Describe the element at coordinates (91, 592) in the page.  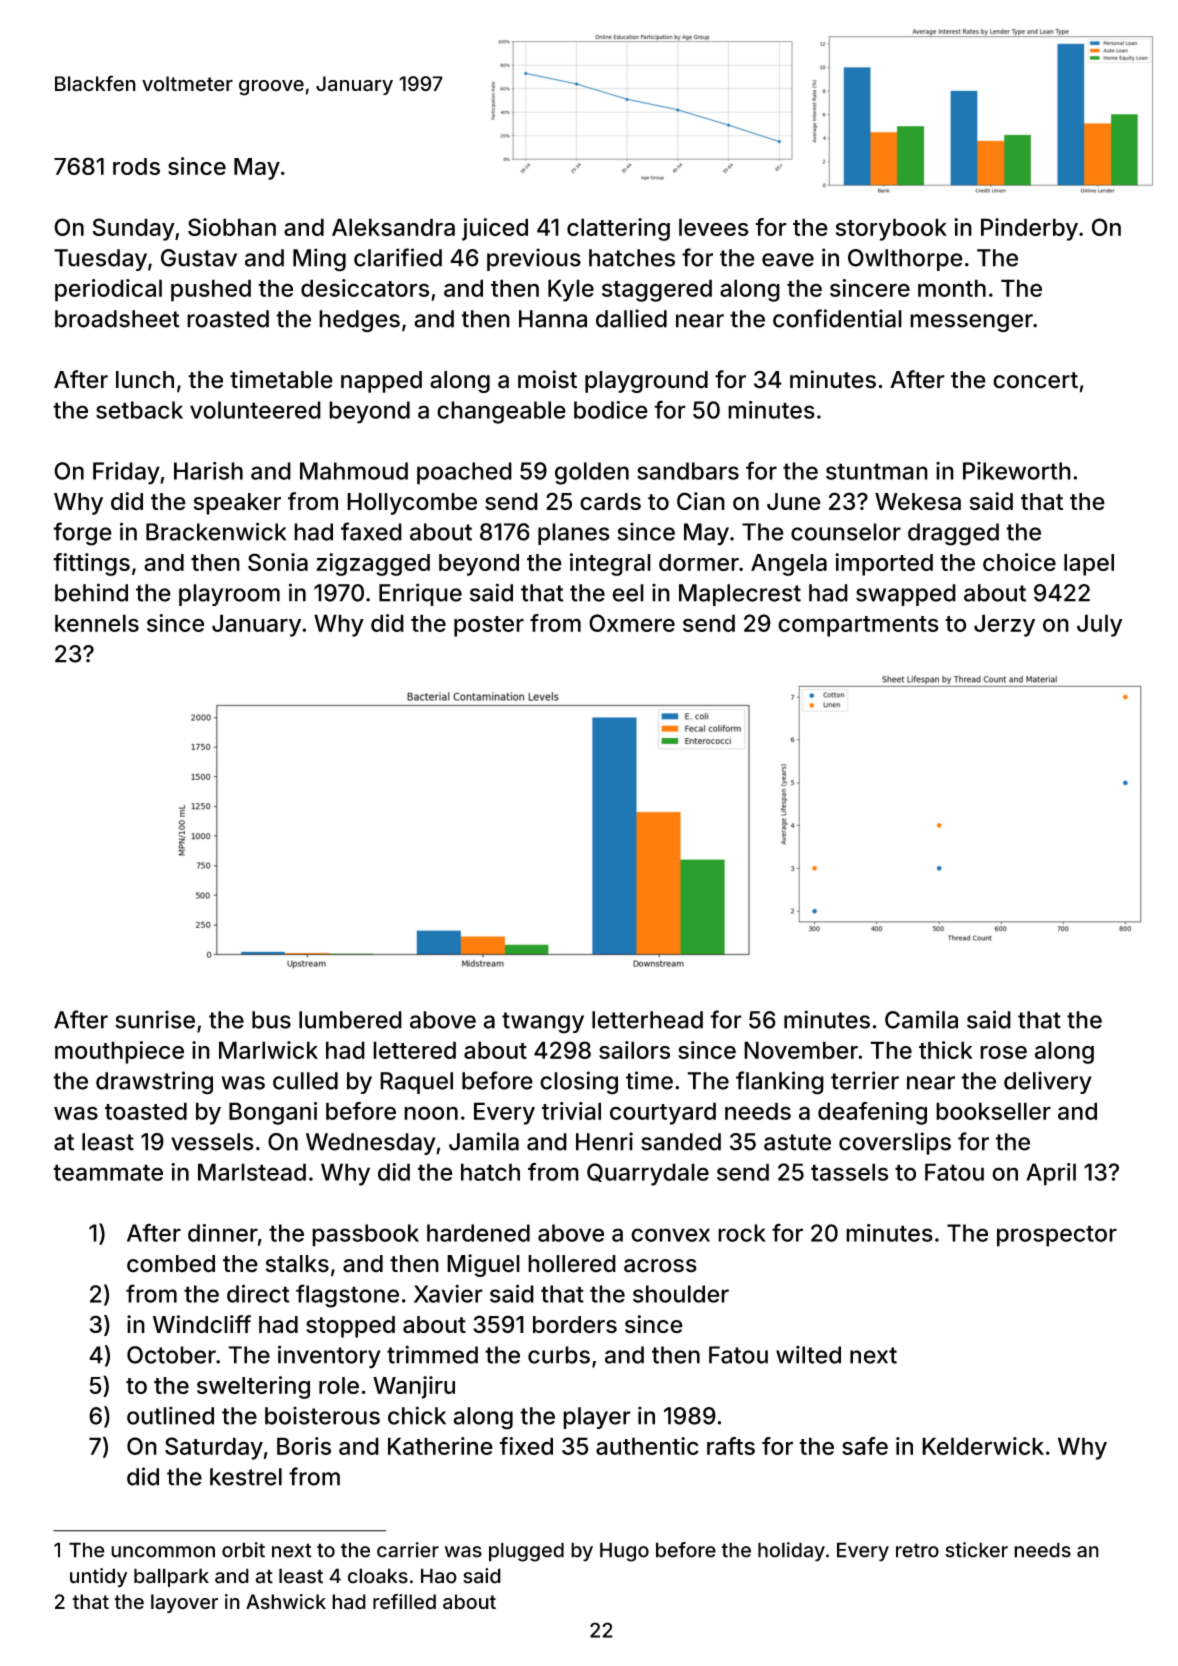
I see `behind` at that location.
